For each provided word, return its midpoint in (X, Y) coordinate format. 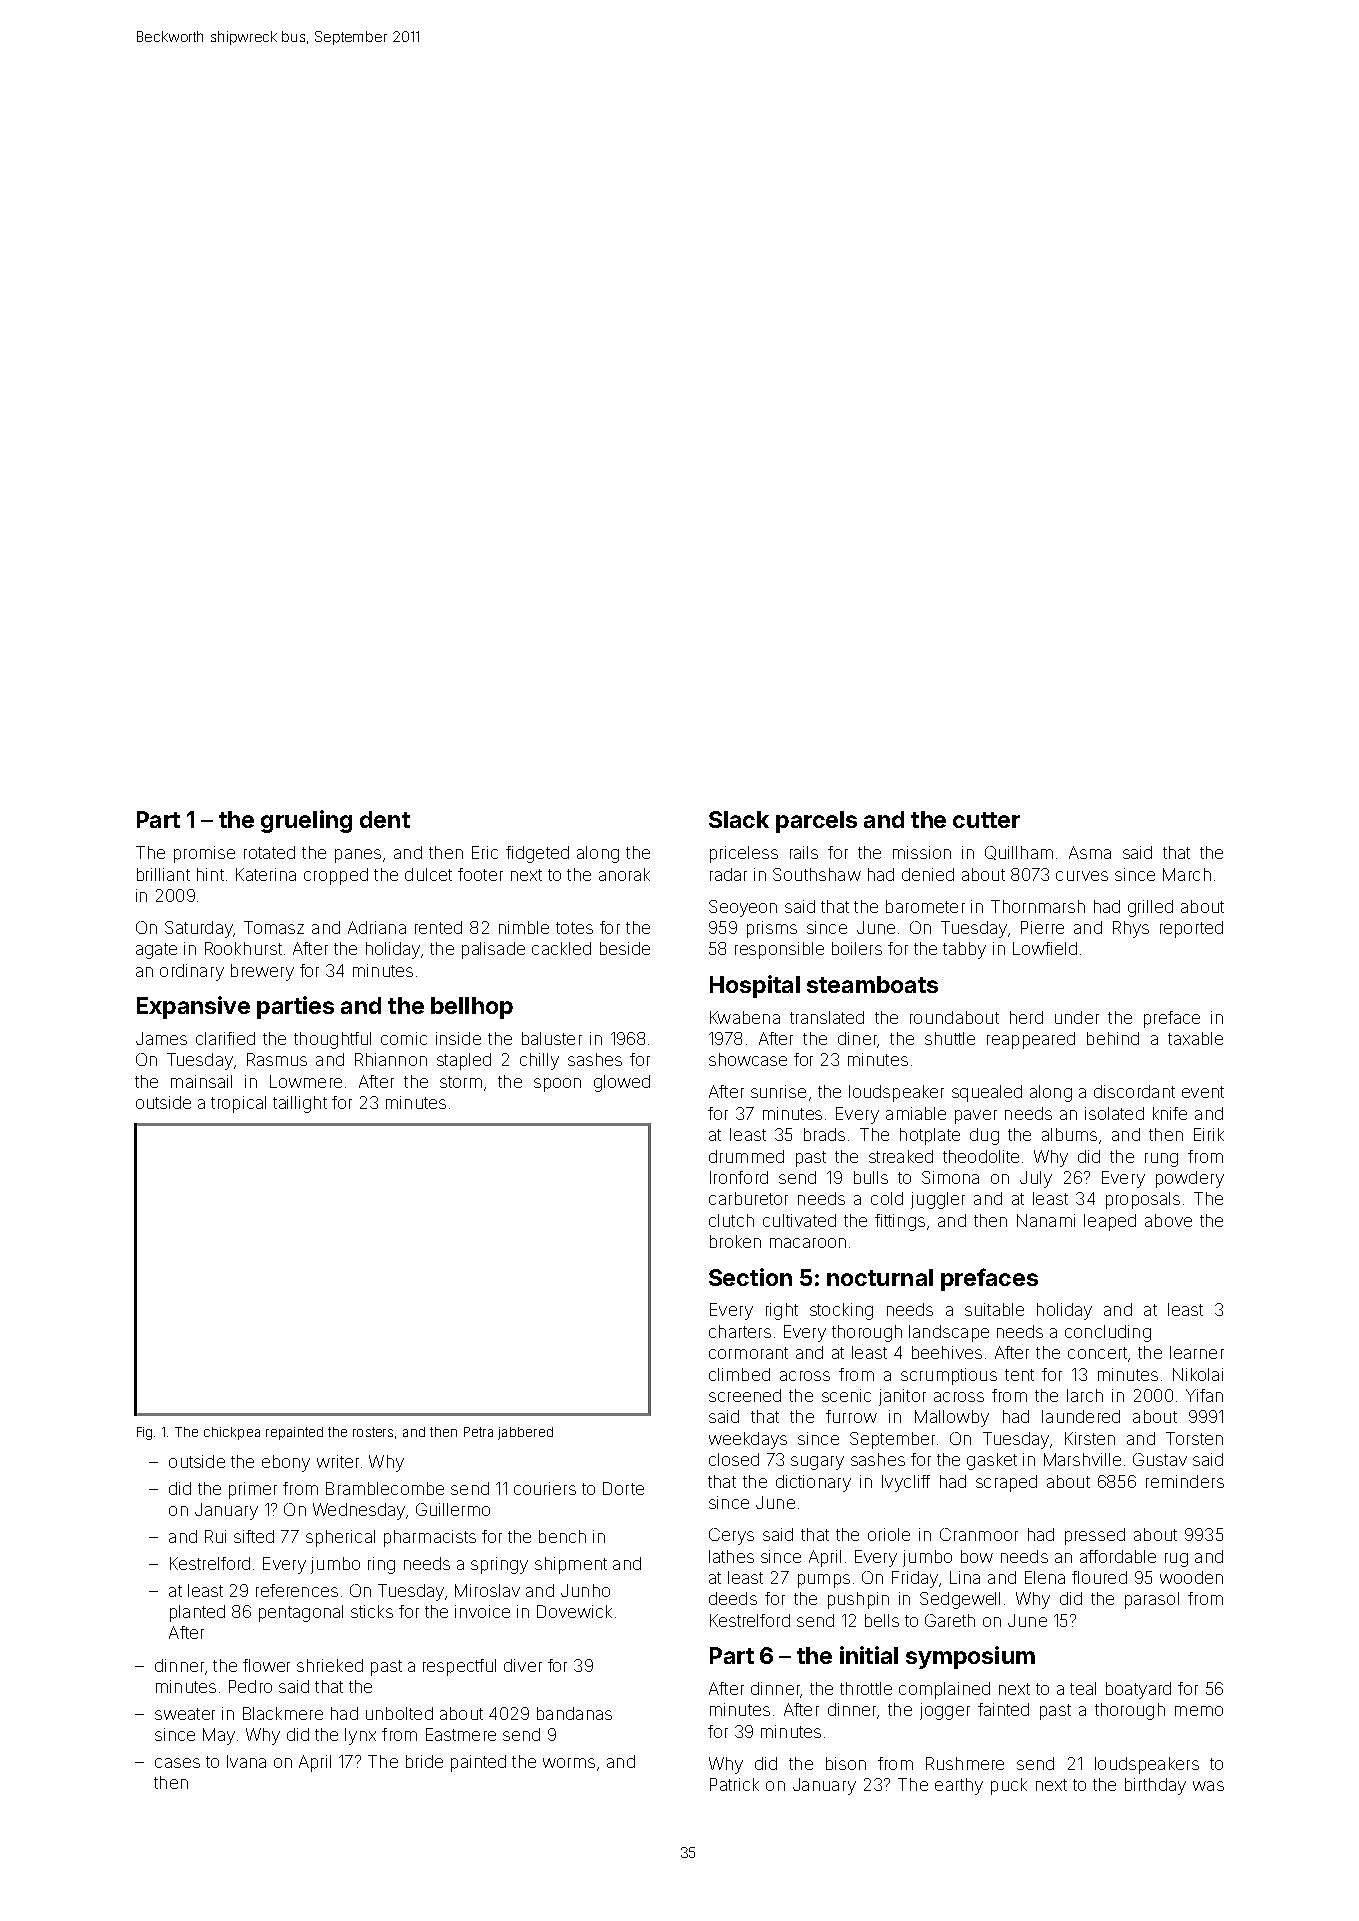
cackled (561, 948)
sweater (185, 1714)
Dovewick (574, 1611)
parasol (1152, 1600)
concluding (1108, 1333)
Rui (215, 1536)
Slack (739, 819)
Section (750, 1277)
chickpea (232, 1433)
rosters (373, 1432)
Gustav (1160, 1459)
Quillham (1019, 853)
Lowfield (1045, 948)
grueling (306, 821)
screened (745, 1395)
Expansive (193, 1007)
